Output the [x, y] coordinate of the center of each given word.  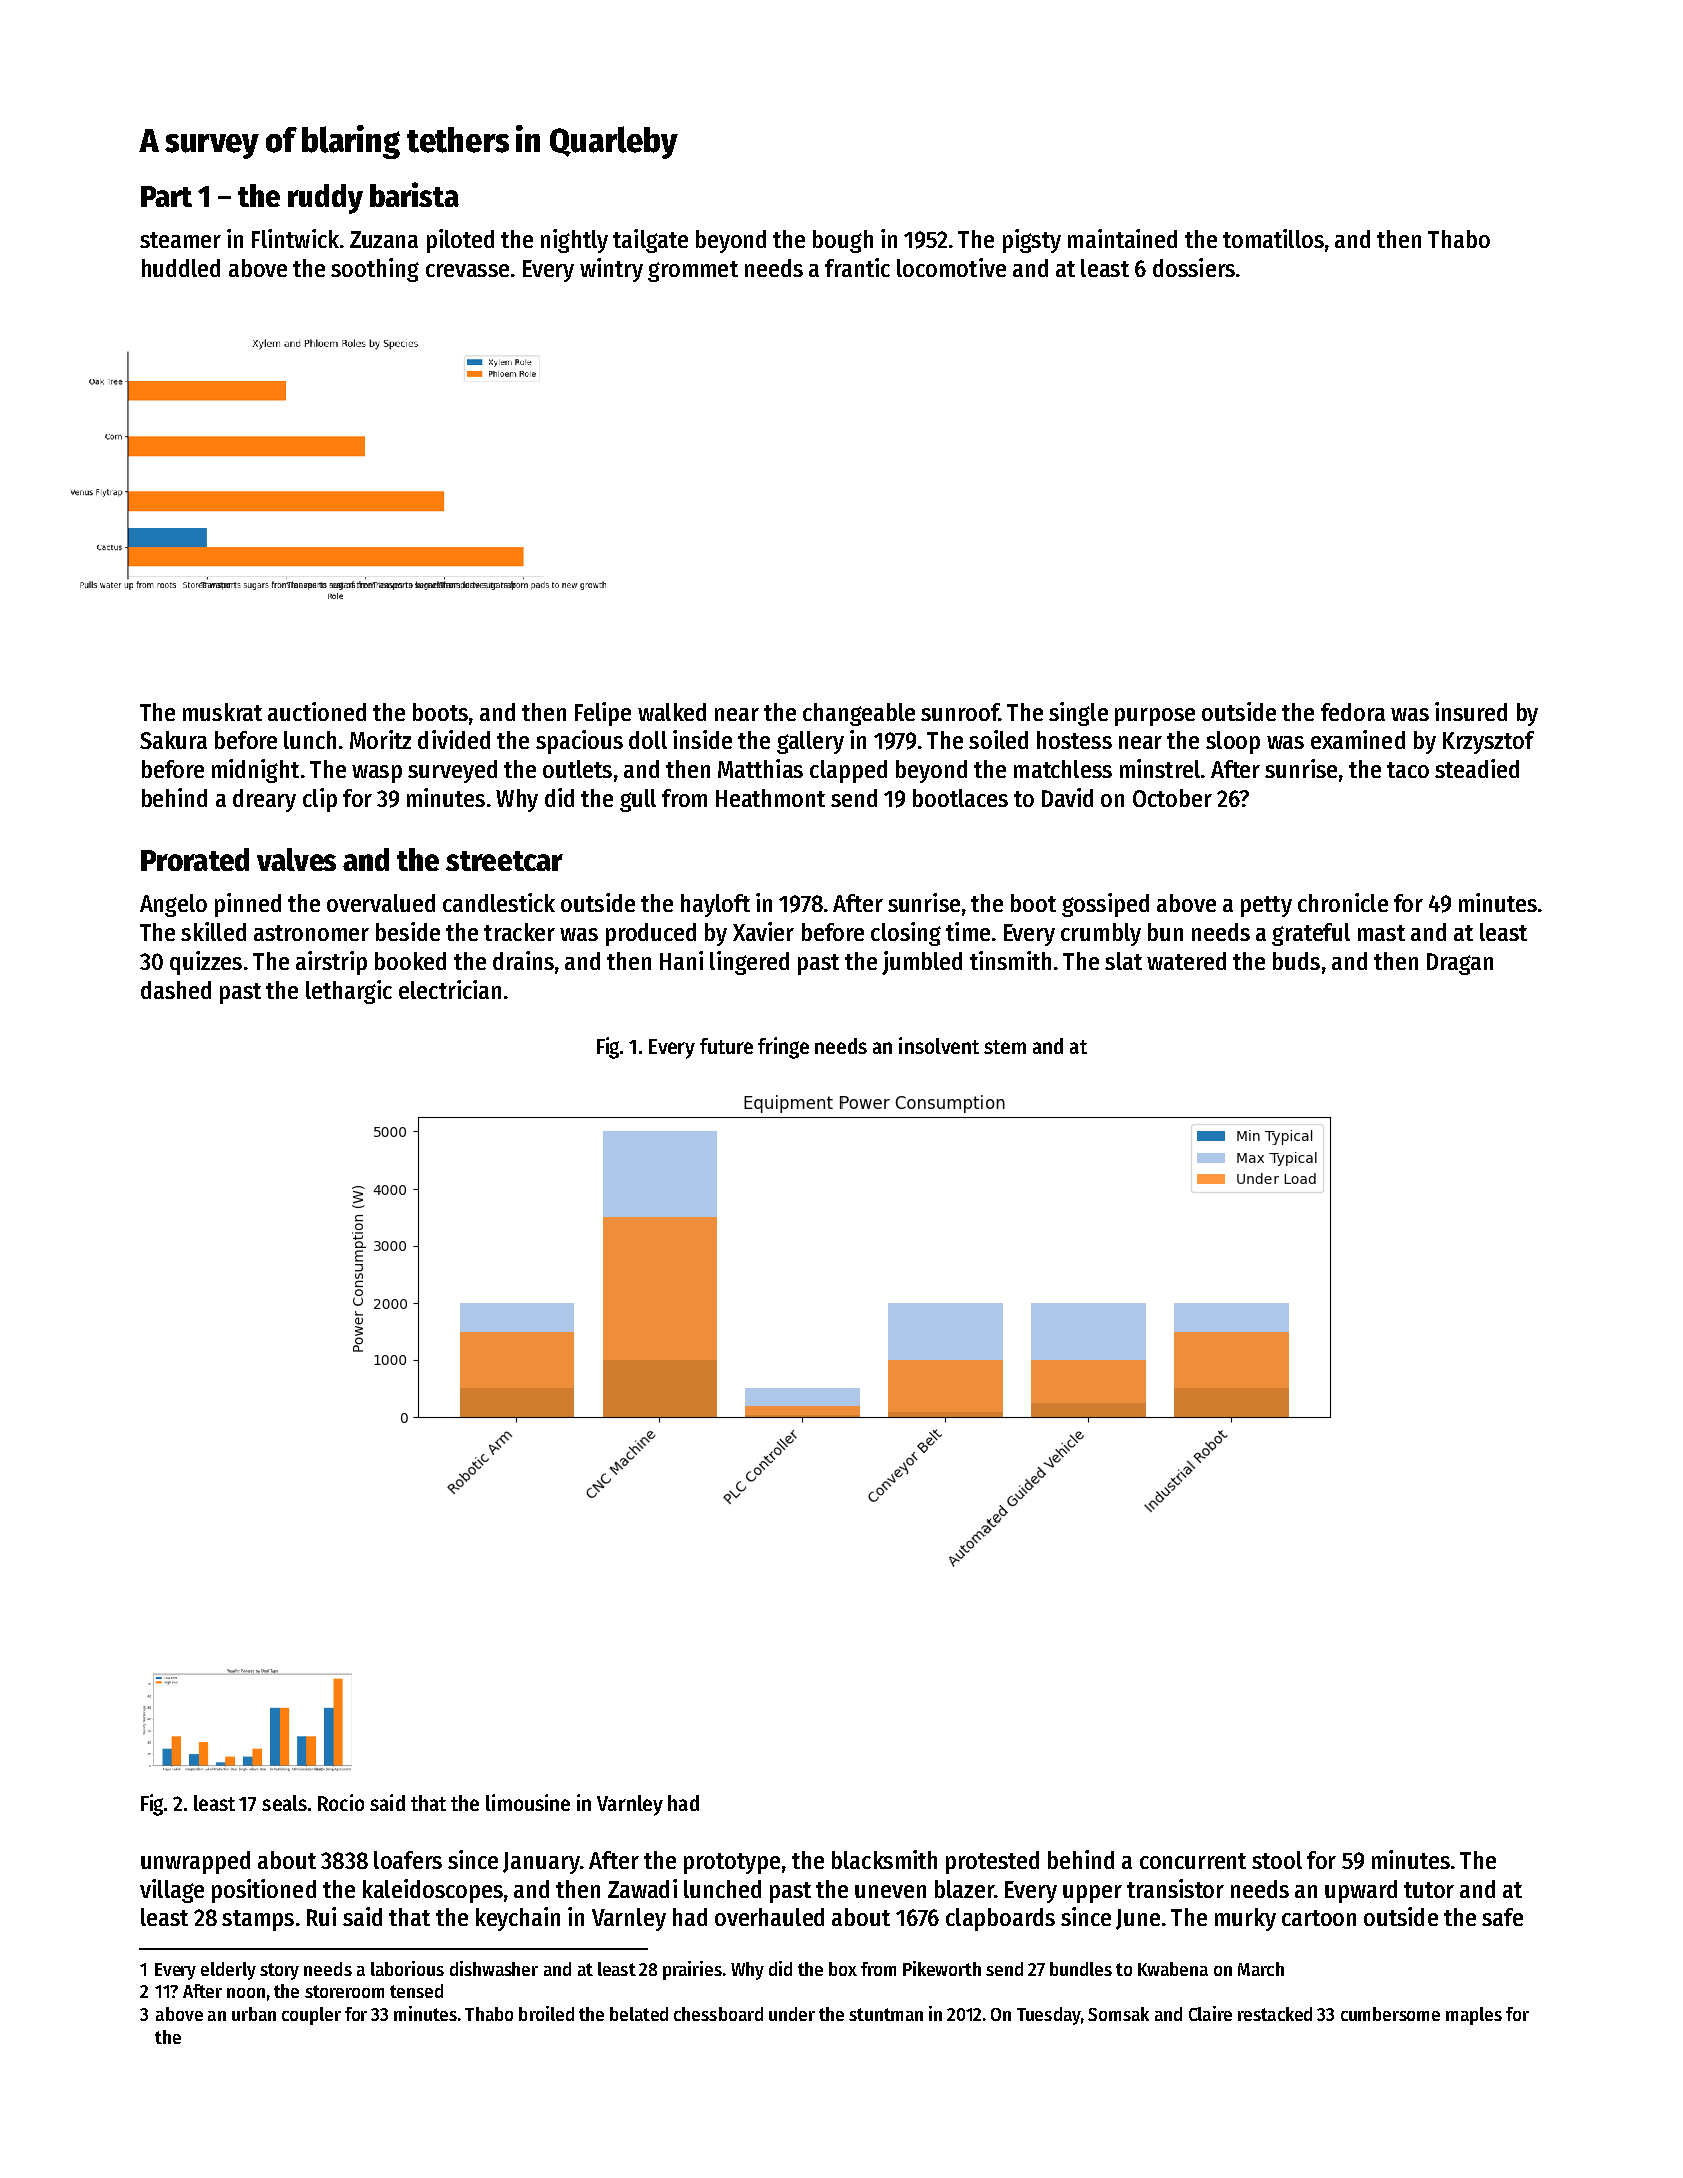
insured [1471, 711]
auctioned [317, 711]
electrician [450, 989]
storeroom [344, 1991]
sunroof [960, 712]
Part [166, 196]
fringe [783, 1048]
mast [1381, 933]
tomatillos [1273, 238]
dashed [176, 990]
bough [843, 241]
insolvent [939, 1045]
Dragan [1460, 964]
